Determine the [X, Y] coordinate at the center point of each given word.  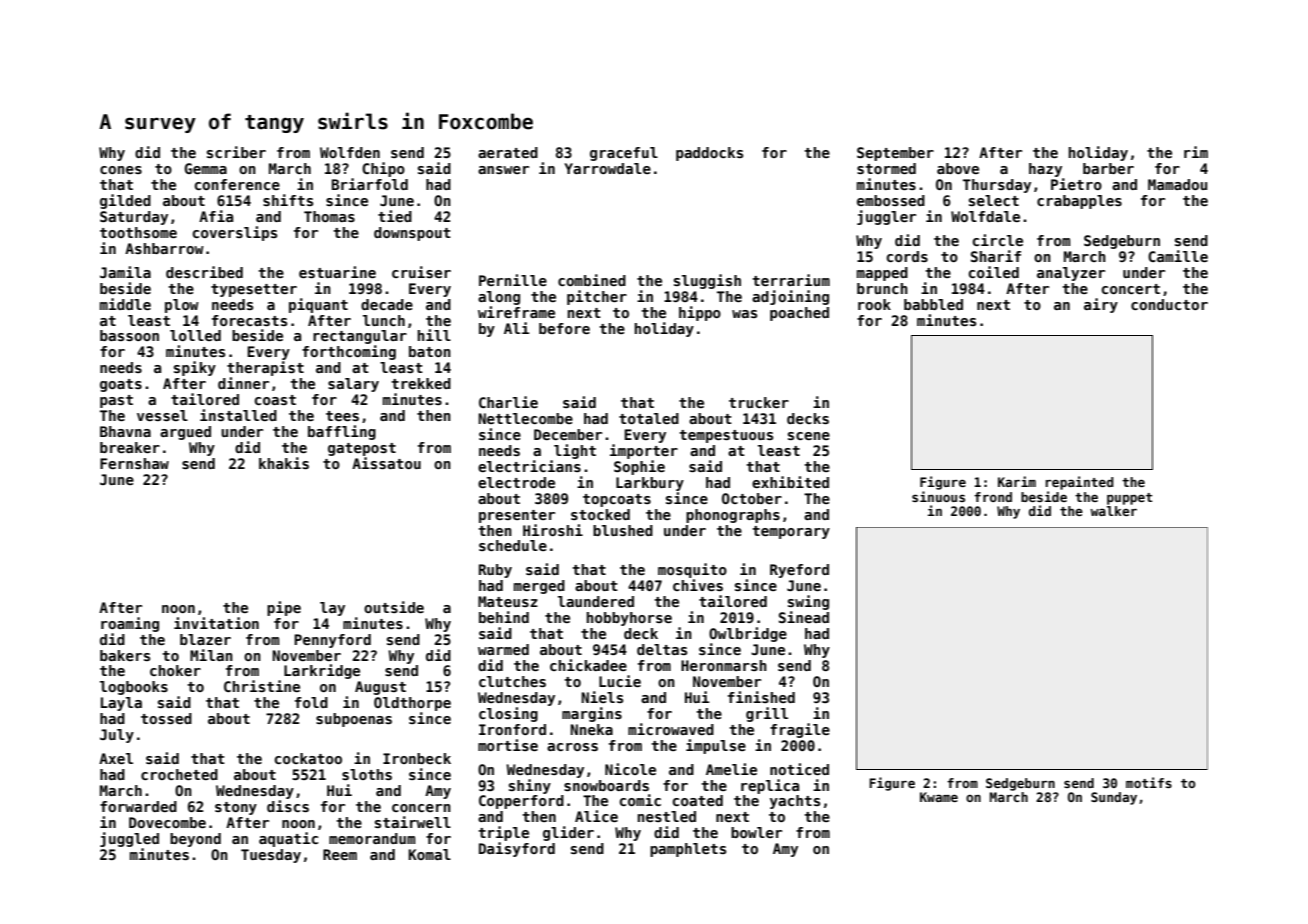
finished [761, 697]
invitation [216, 623]
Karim [1017, 481]
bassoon [129, 335]
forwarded [138, 806]
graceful [624, 154]
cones [121, 170]
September [895, 154]
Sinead [804, 617]
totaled [649, 418]
